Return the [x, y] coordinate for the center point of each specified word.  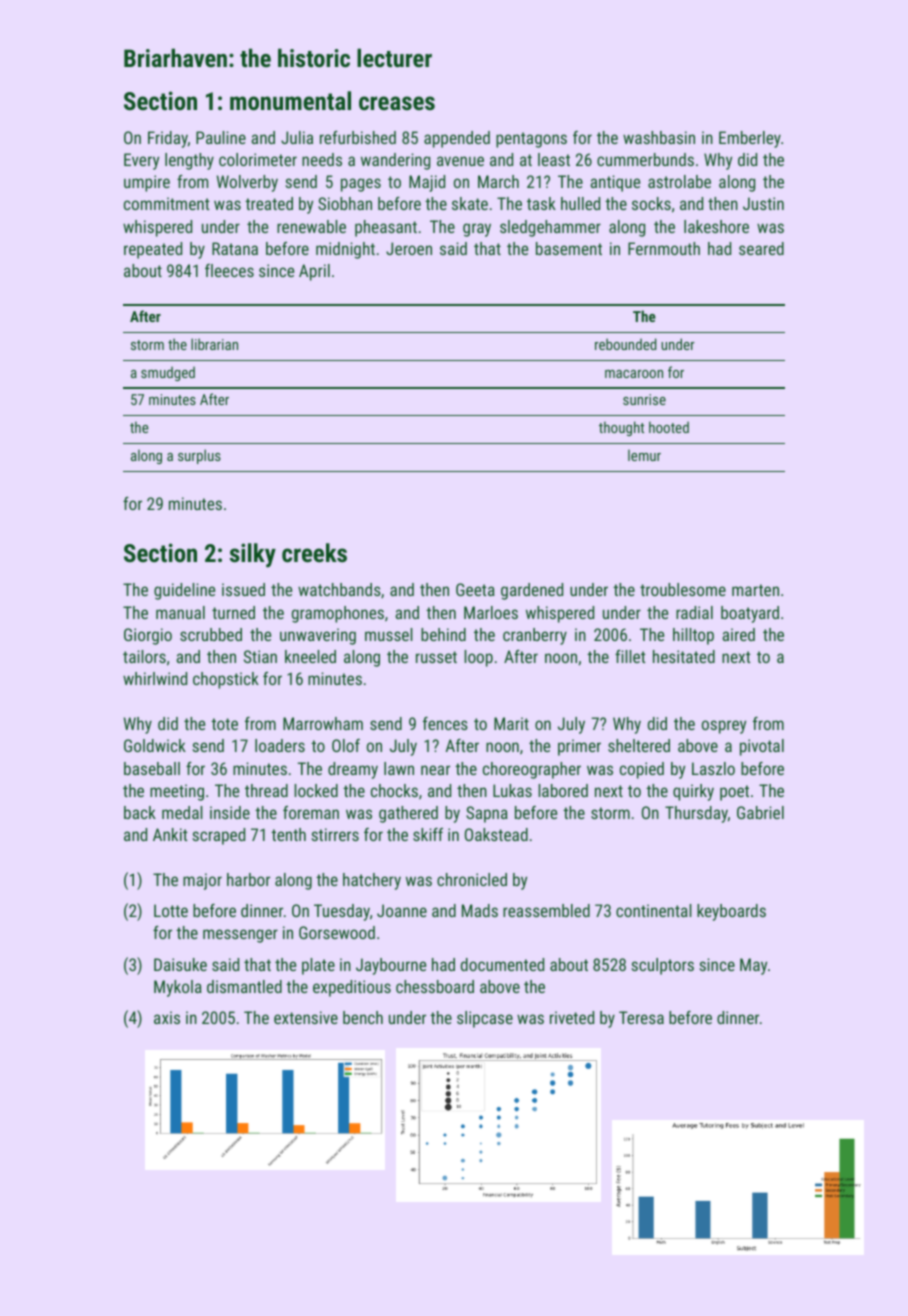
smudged [168, 373]
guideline [184, 591]
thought [621, 428]
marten [755, 590]
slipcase [485, 1019]
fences [445, 723]
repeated [153, 250]
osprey [724, 727]
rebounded [625, 344]
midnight [345, 250]
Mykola [178, 988]
